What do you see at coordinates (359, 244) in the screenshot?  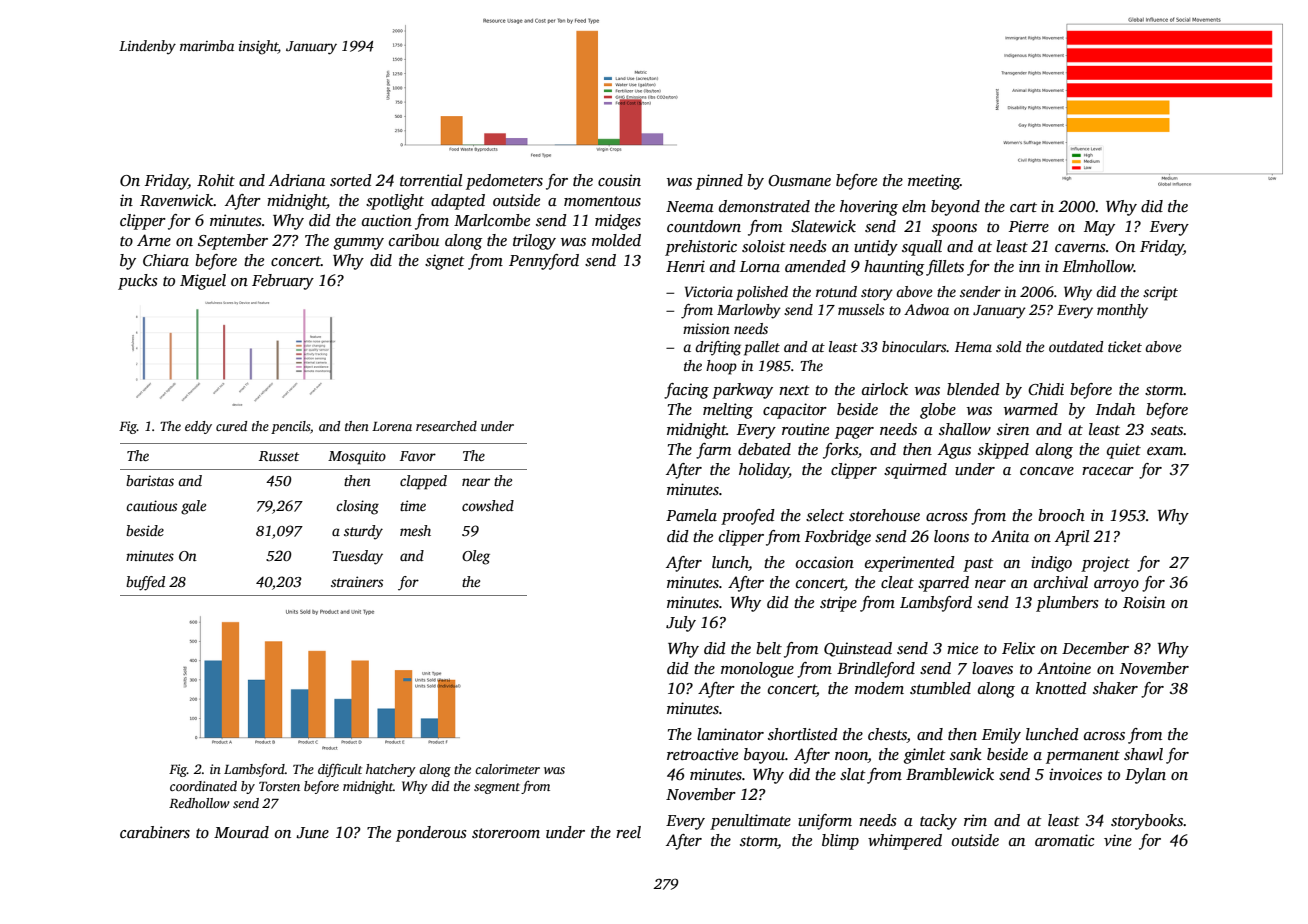 I see `gummy` at bounding box center [359, 244].
